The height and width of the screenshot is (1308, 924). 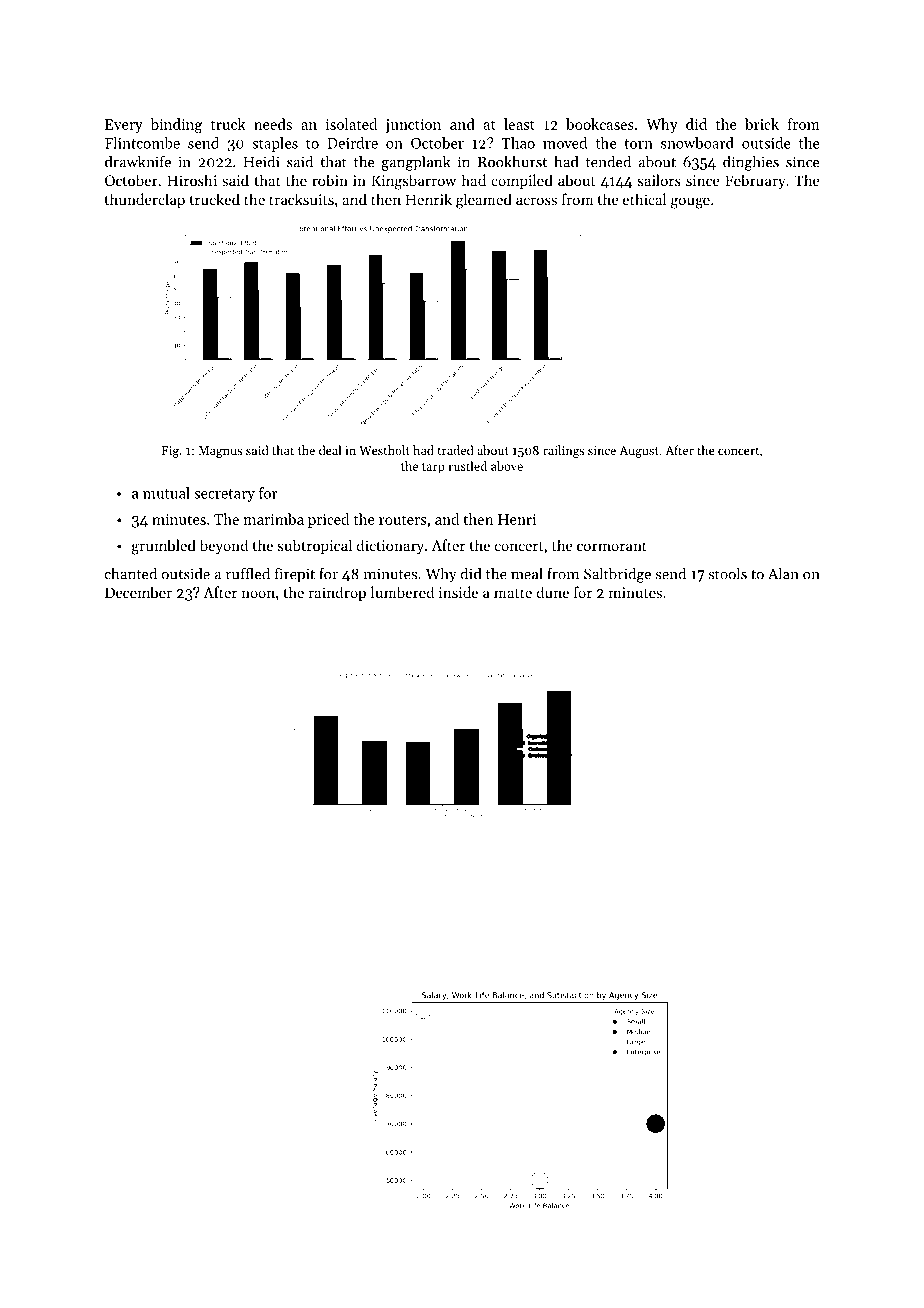 What do you see at coordinates (690, 203) in the screenshot?
I see `gouge` at bounding box center [690, 203].
